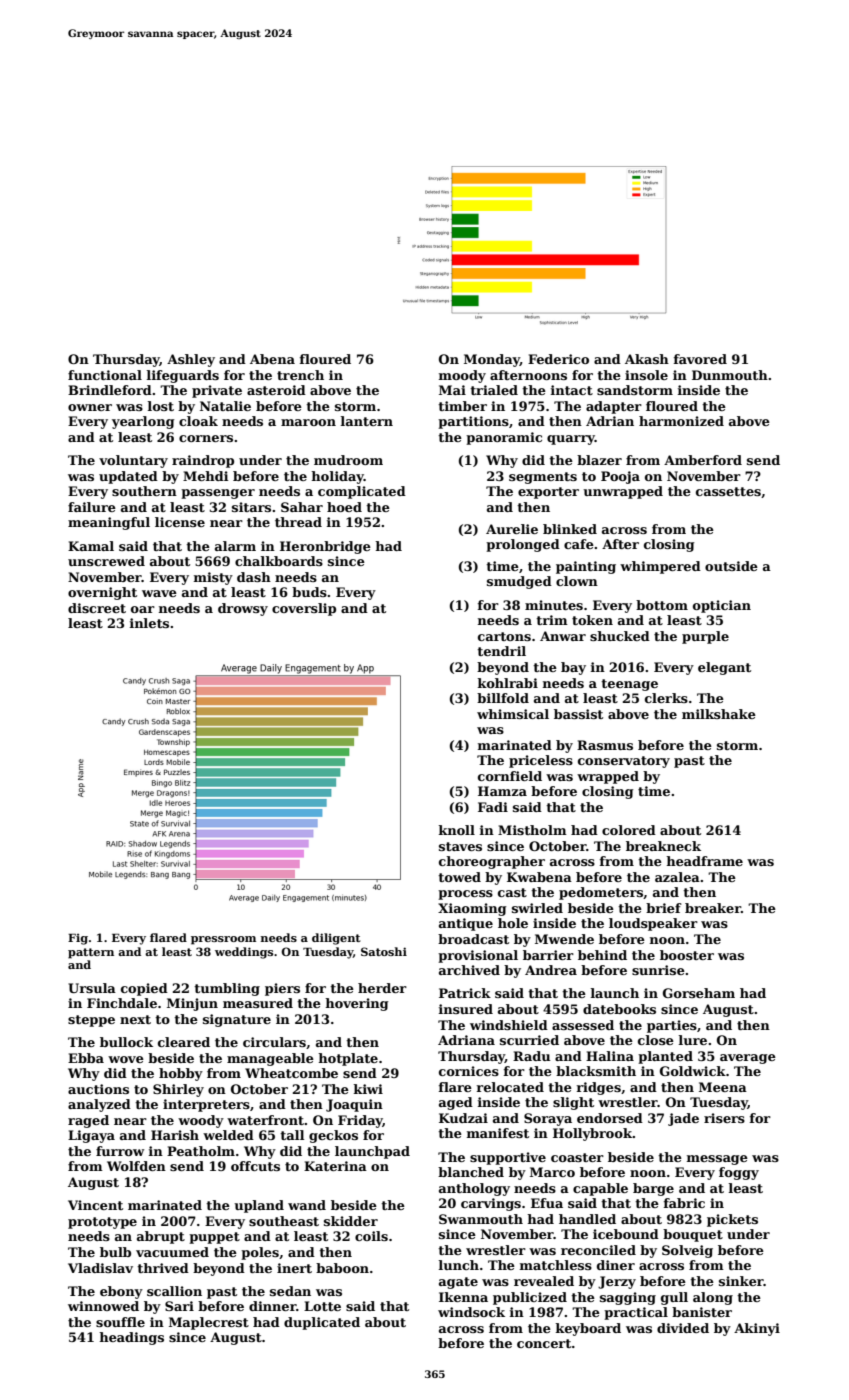 Image resolution: width=849 pixels, height=1400 pixels. Describe the element at coordinates (732, 1220) in the screenshot. I see `pickets` at that location.
